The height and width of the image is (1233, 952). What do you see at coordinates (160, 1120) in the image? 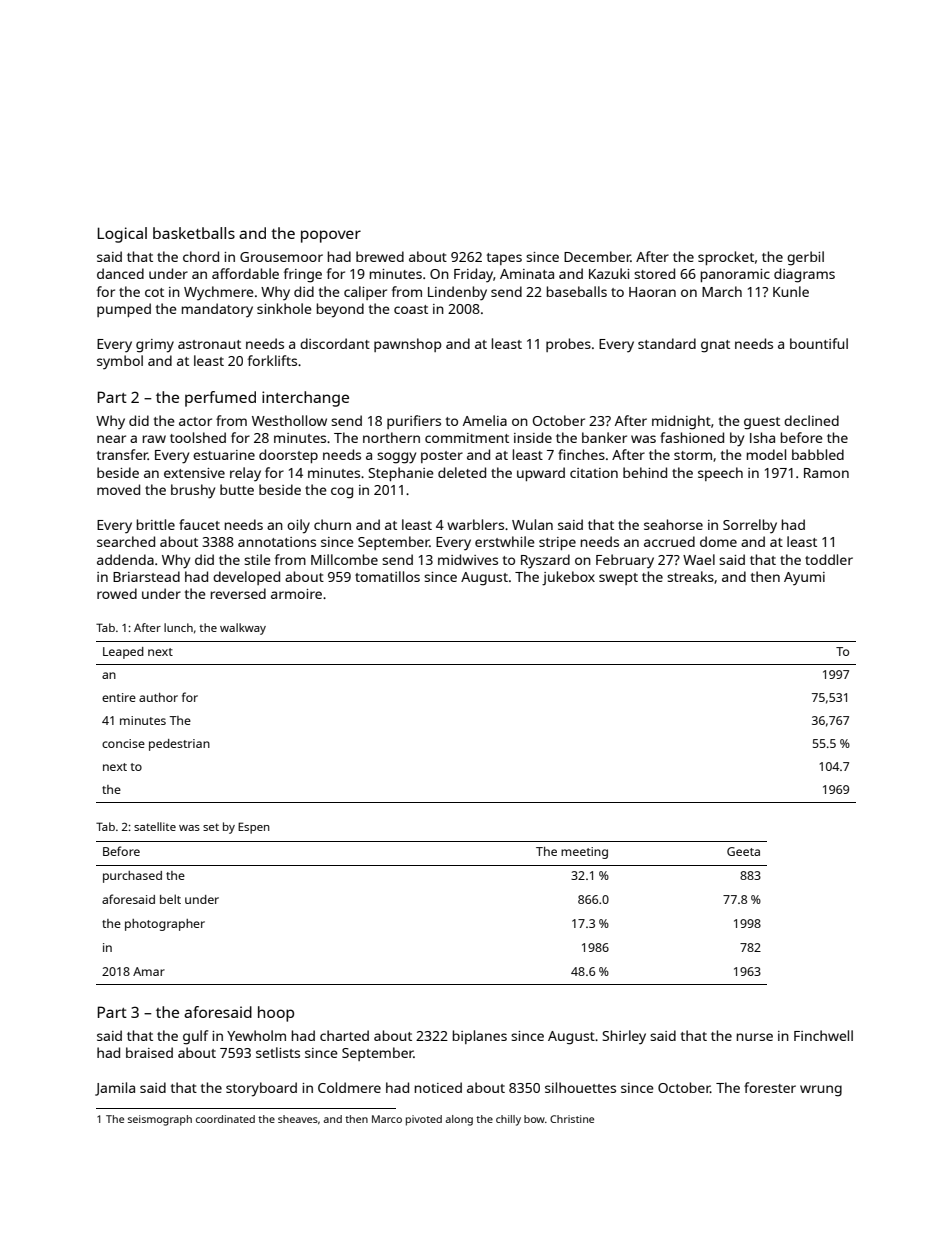
I see `seismograph` at bounding box center [160, 1120].
